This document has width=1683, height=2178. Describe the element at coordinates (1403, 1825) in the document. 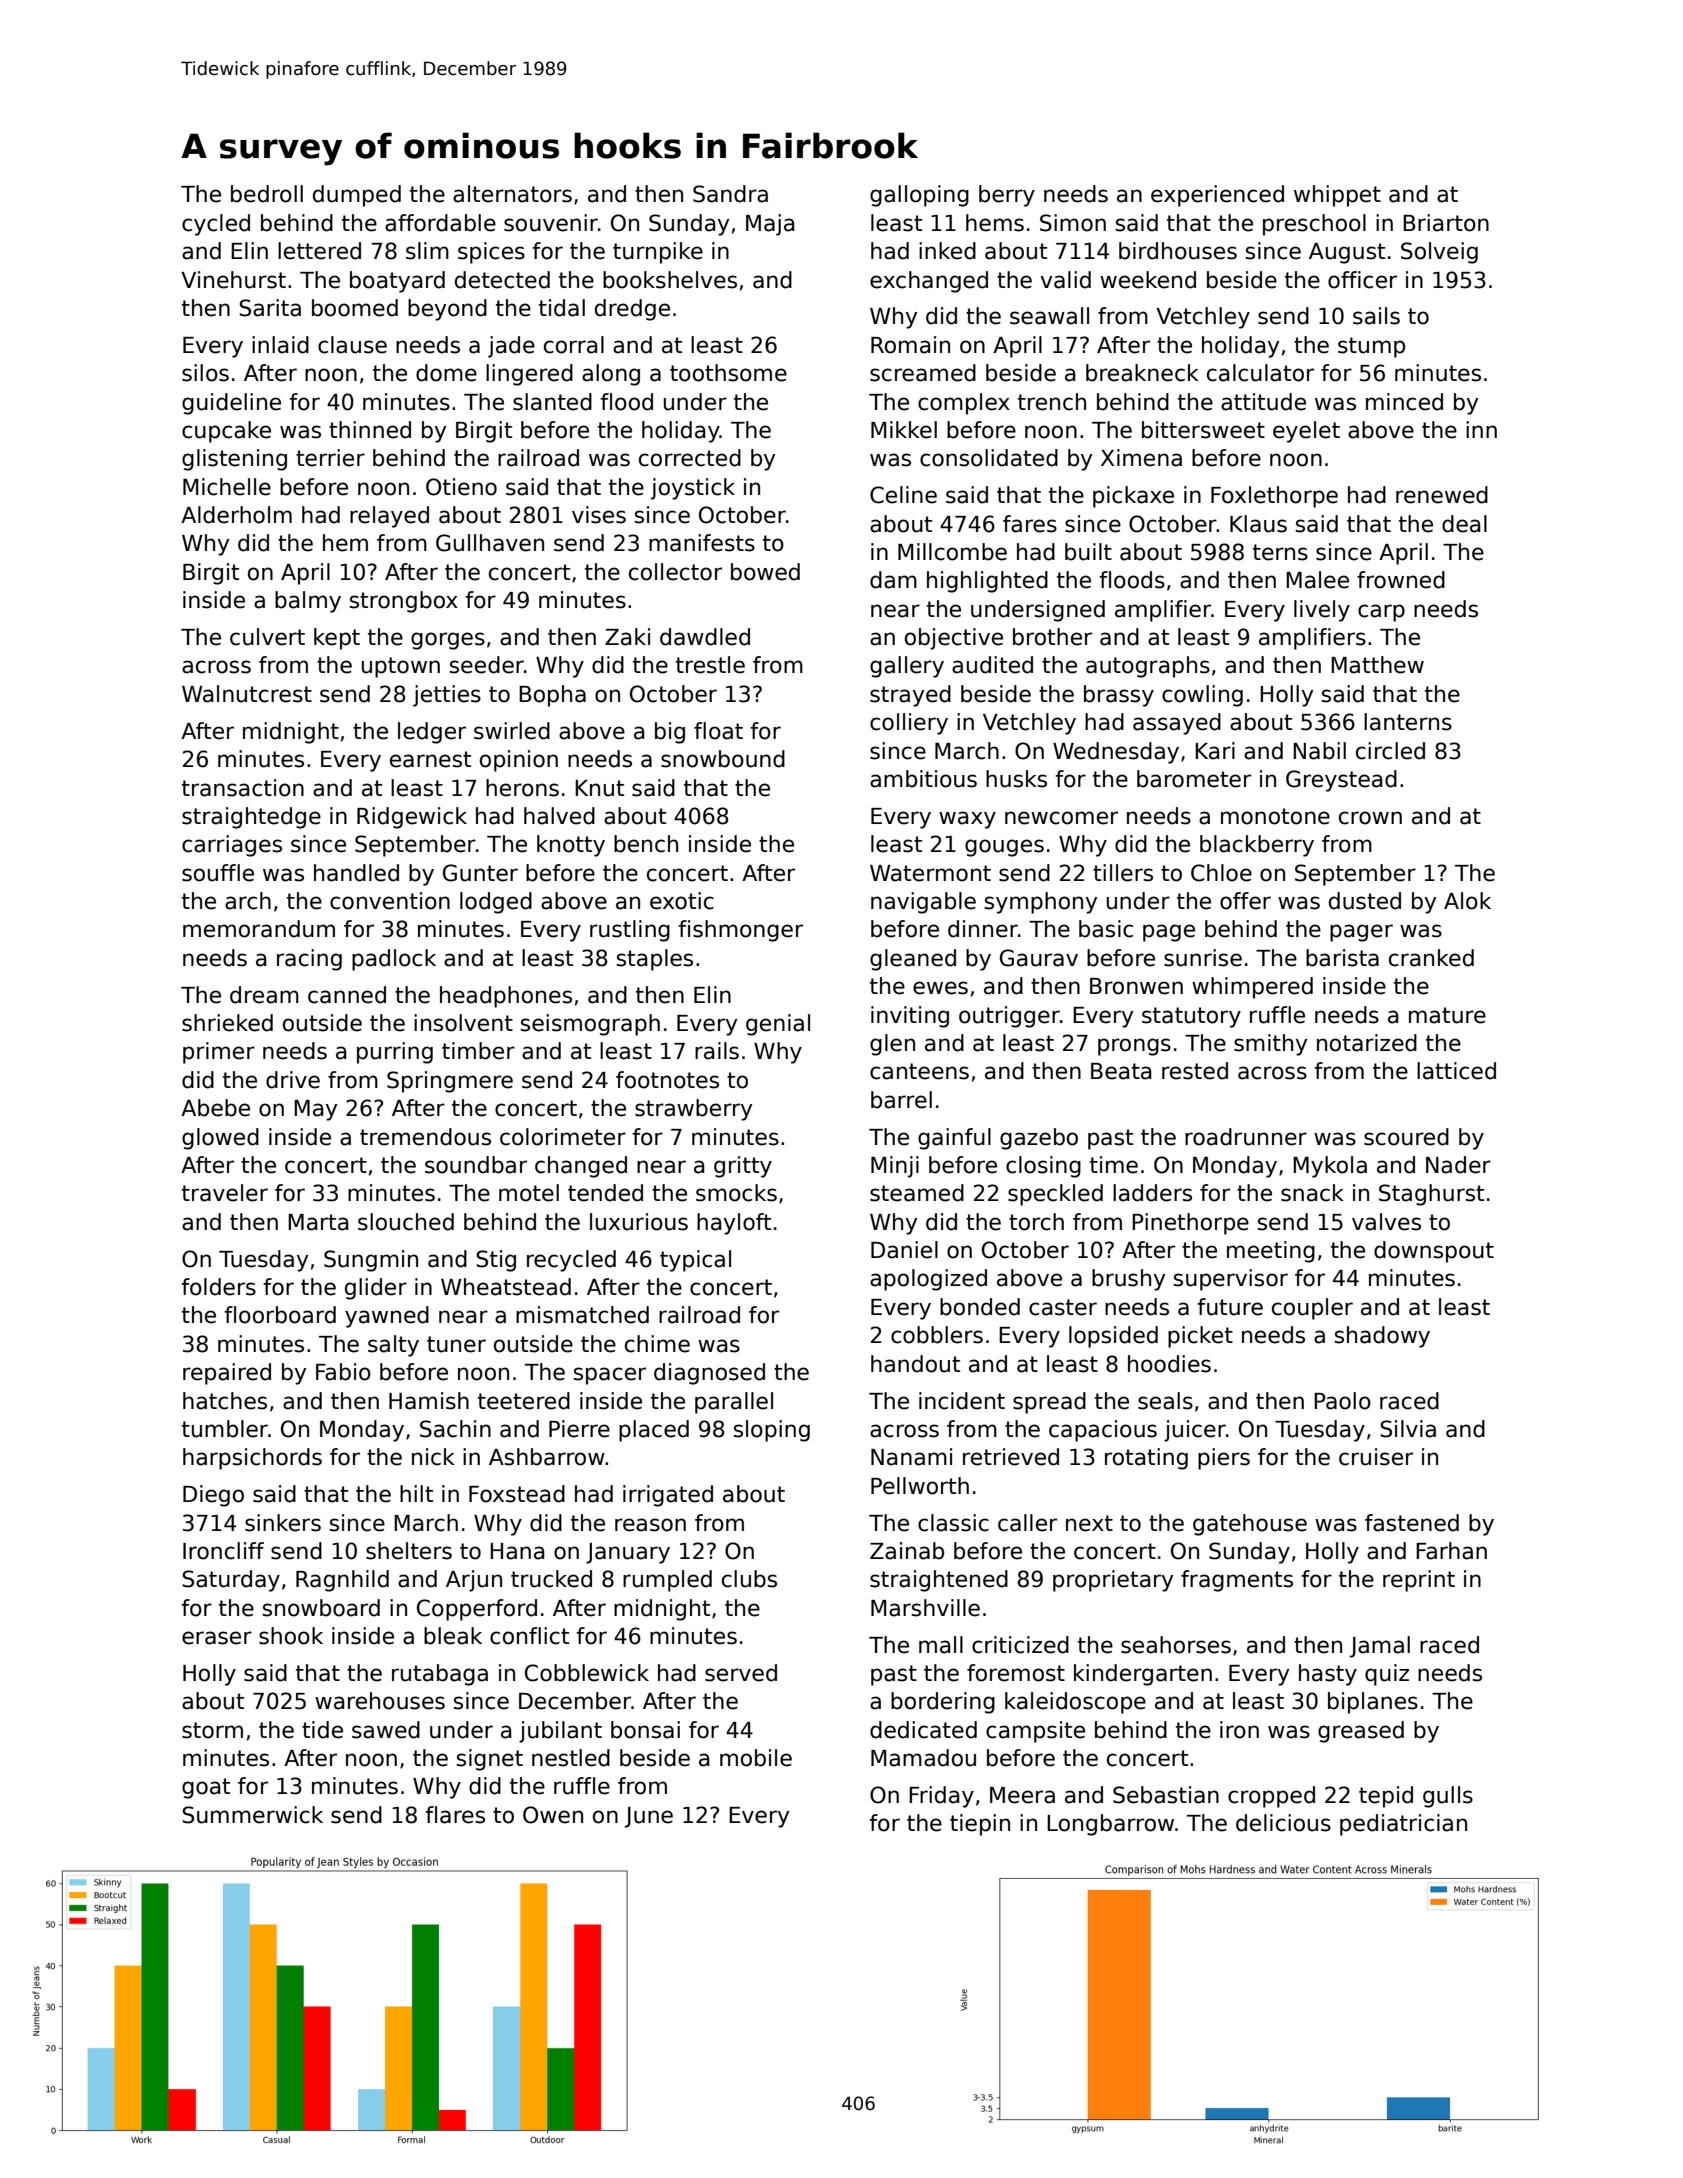

I see `pediatrician` at that location.
